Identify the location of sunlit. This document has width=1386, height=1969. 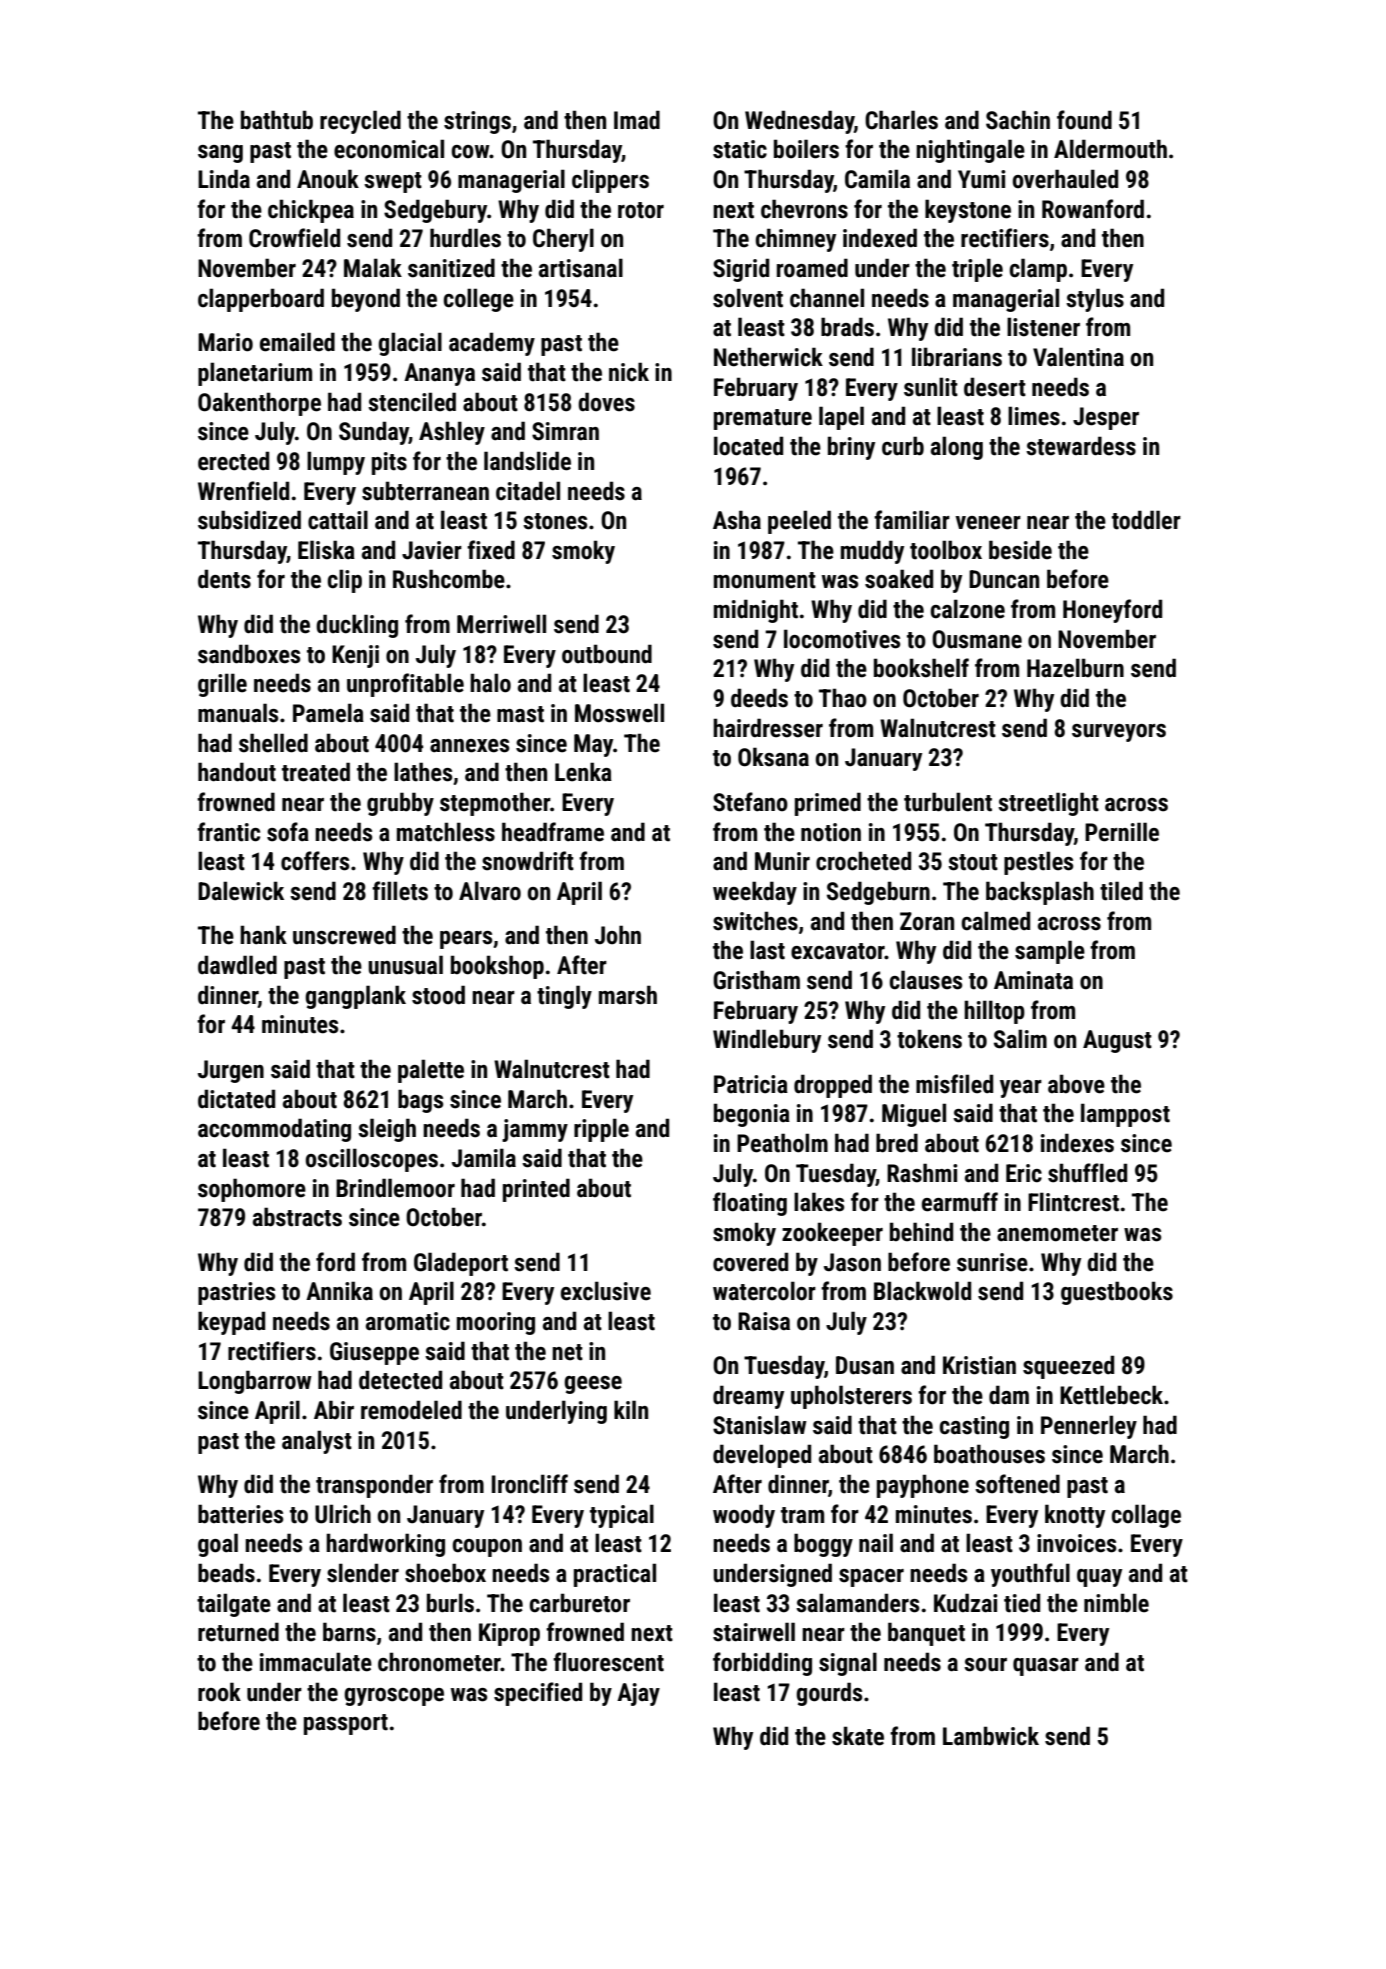
(931, 387).
